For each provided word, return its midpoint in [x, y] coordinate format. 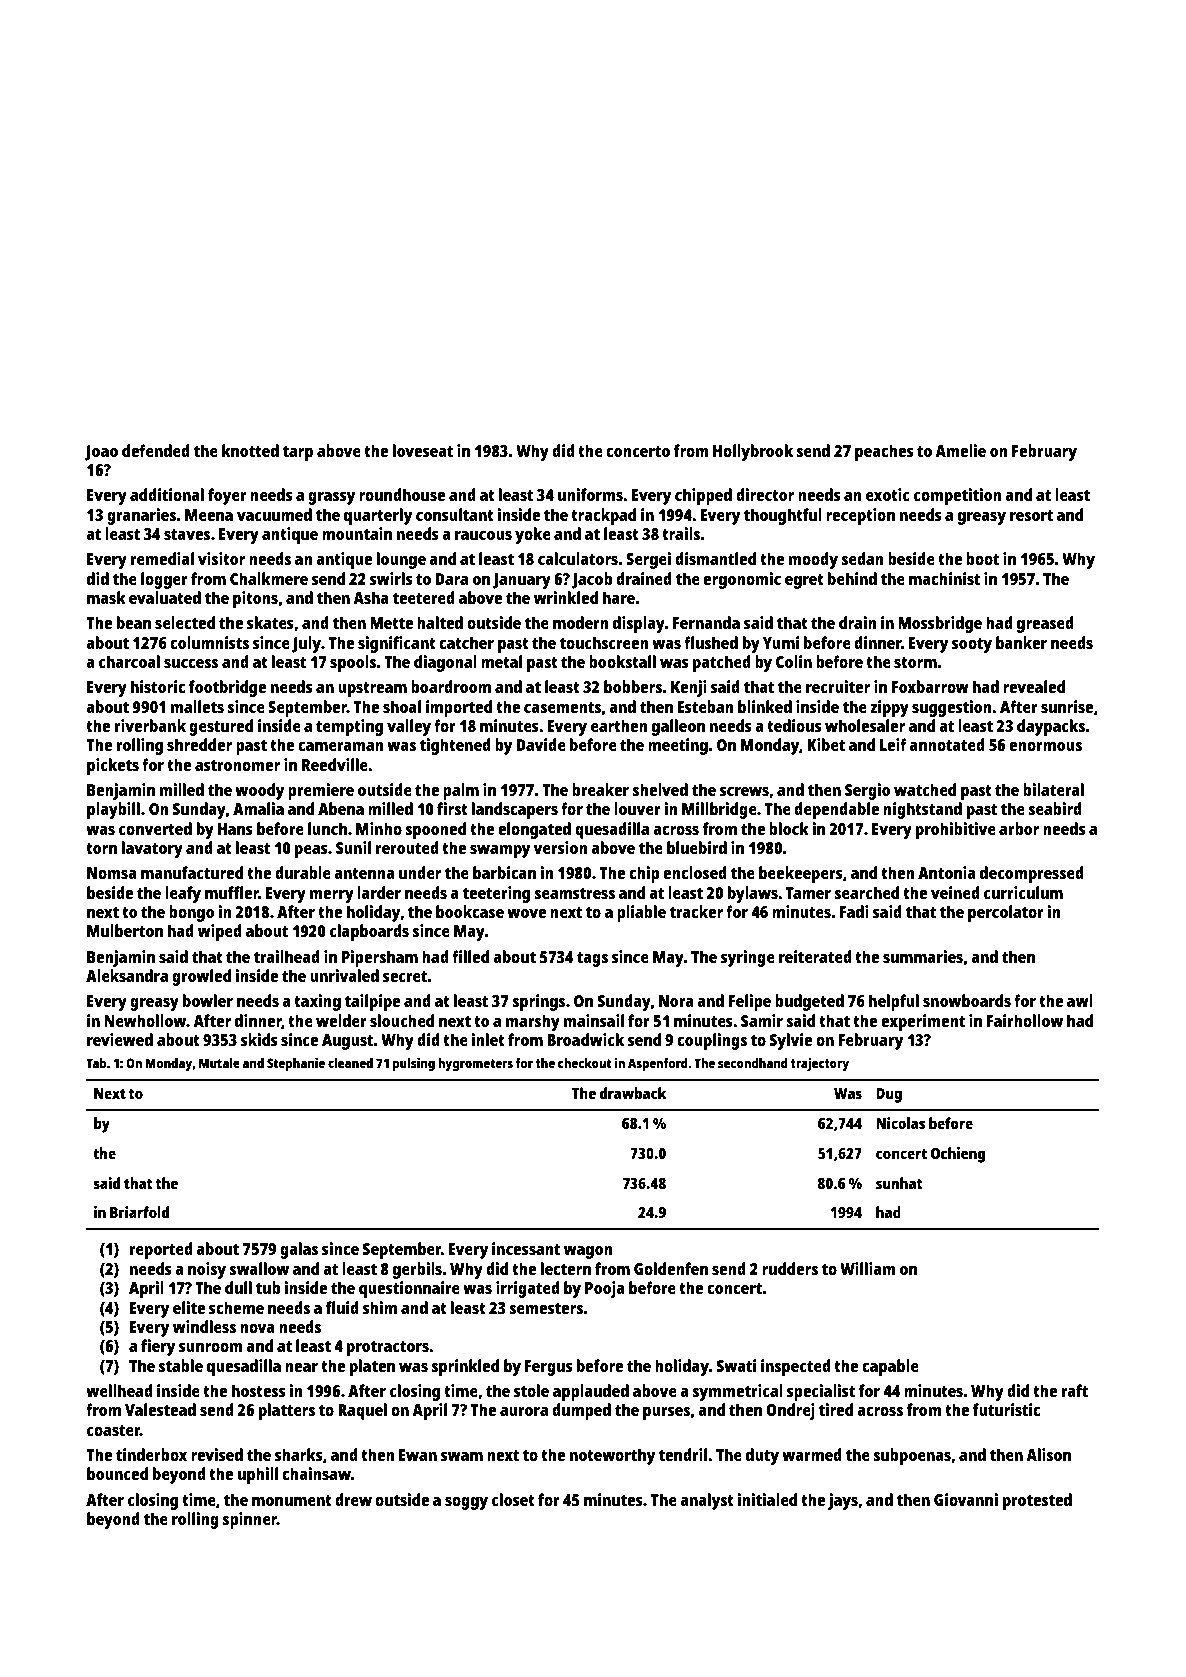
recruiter [838, 686]
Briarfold [139, 1212]
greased [1045, 624]
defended [156, 450]
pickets [113, 766]
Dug [889, 1095]
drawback [633, 1093]
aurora [524, 1411]
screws [744, 791]
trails [681, 533]
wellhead [119, 1390]
